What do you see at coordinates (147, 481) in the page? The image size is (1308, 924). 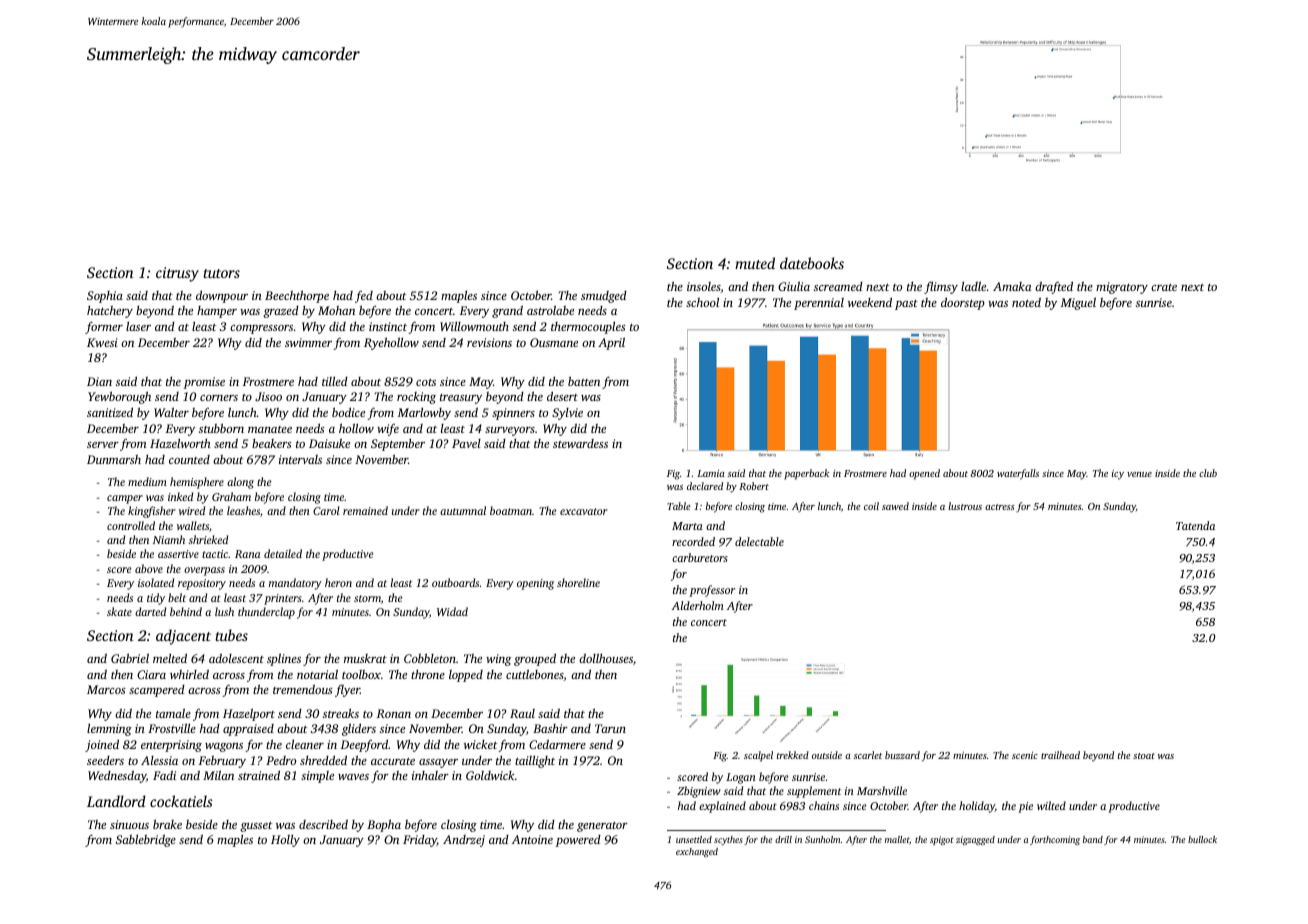 I see `medium` at bounding box center [147, 481].
